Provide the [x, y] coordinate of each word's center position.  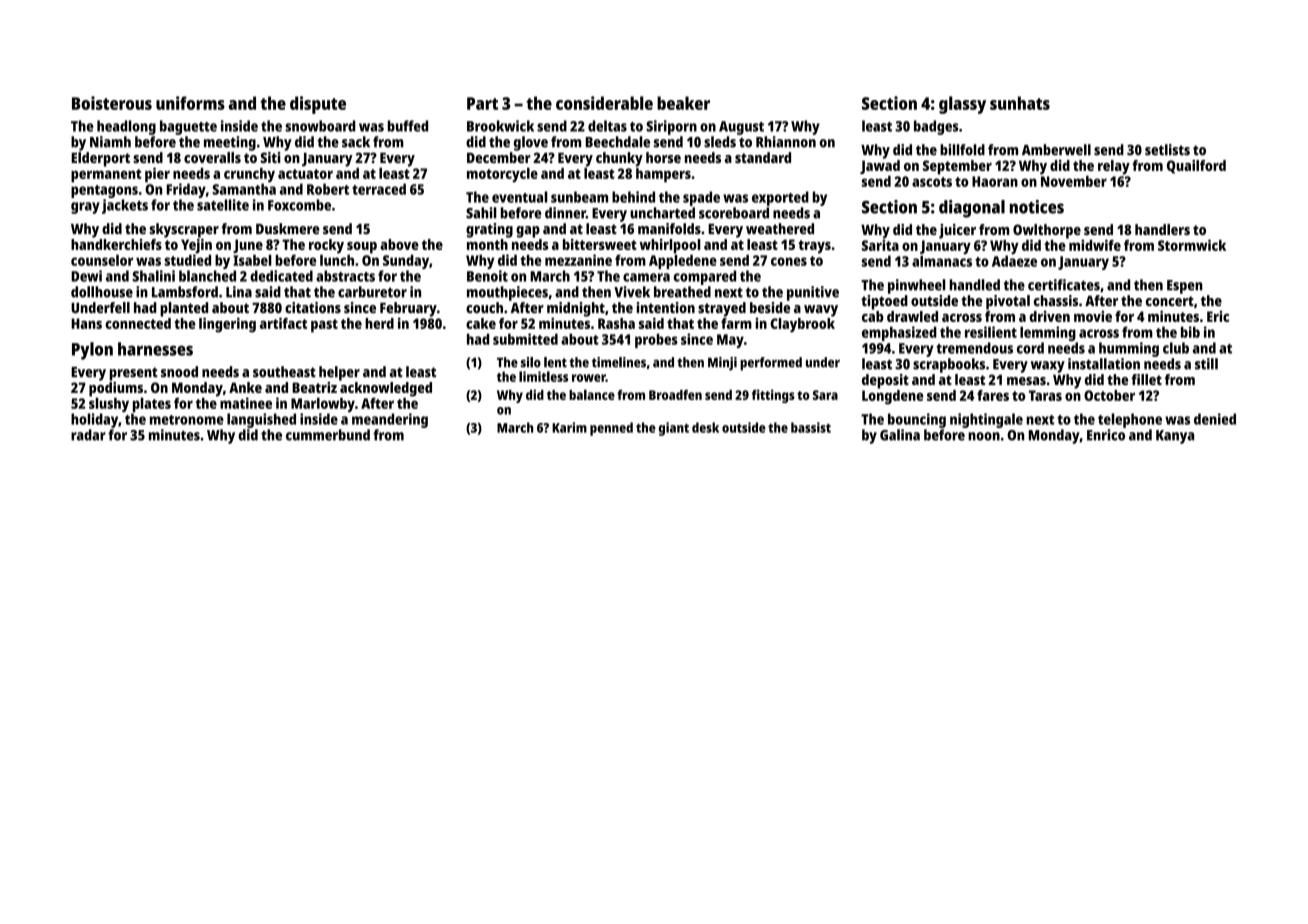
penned [611, 429]
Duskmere [288, 229]
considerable [604, 103]
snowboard [320, 126]
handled [974, 285]
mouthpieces [507, 293]
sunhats [1020, 103]
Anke [245, 387]
